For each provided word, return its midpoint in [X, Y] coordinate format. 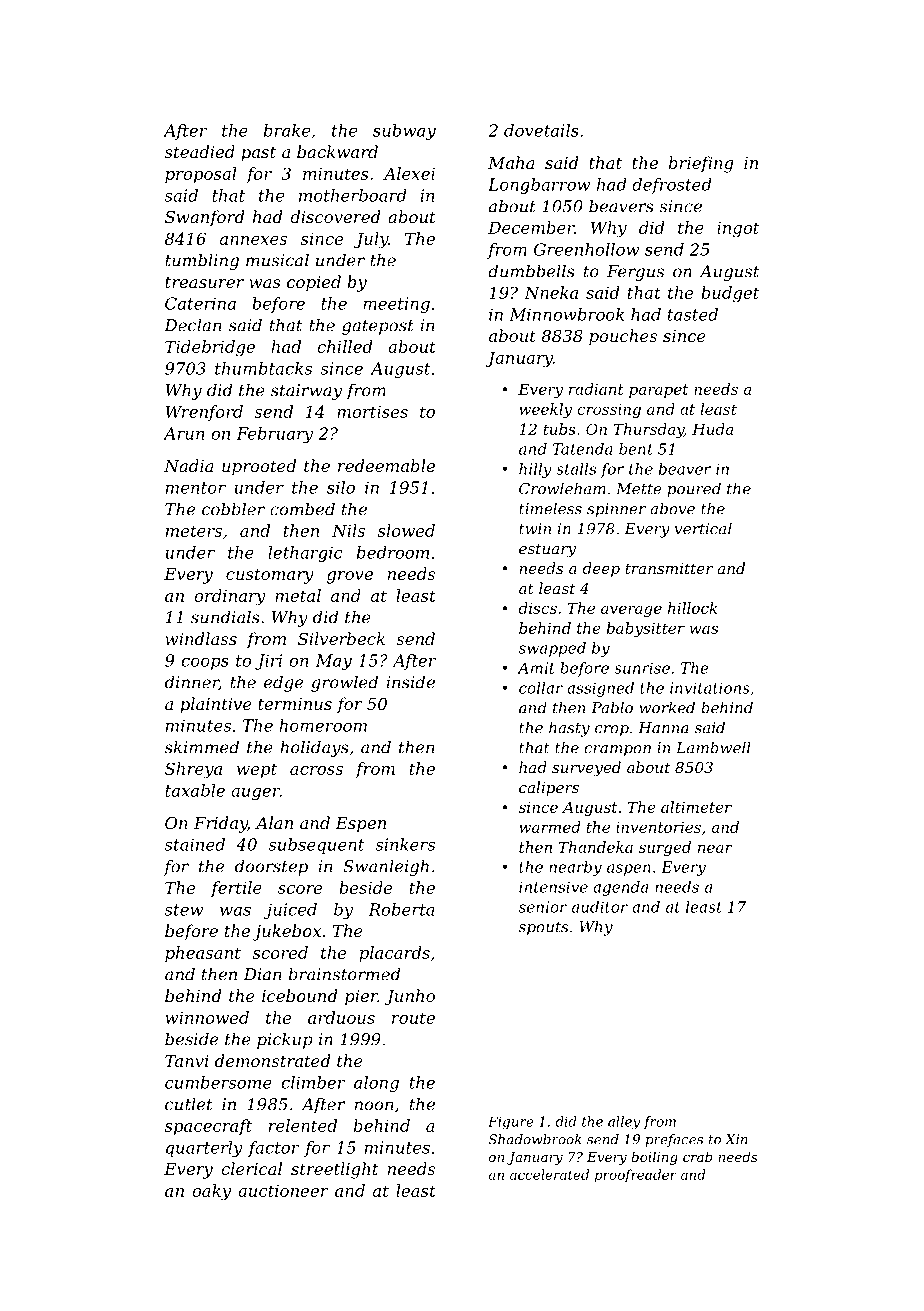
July [371, 240]
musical [277, 260]
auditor [600, 907]
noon [374, 1106]
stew [184, 910]
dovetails [541, 130]
